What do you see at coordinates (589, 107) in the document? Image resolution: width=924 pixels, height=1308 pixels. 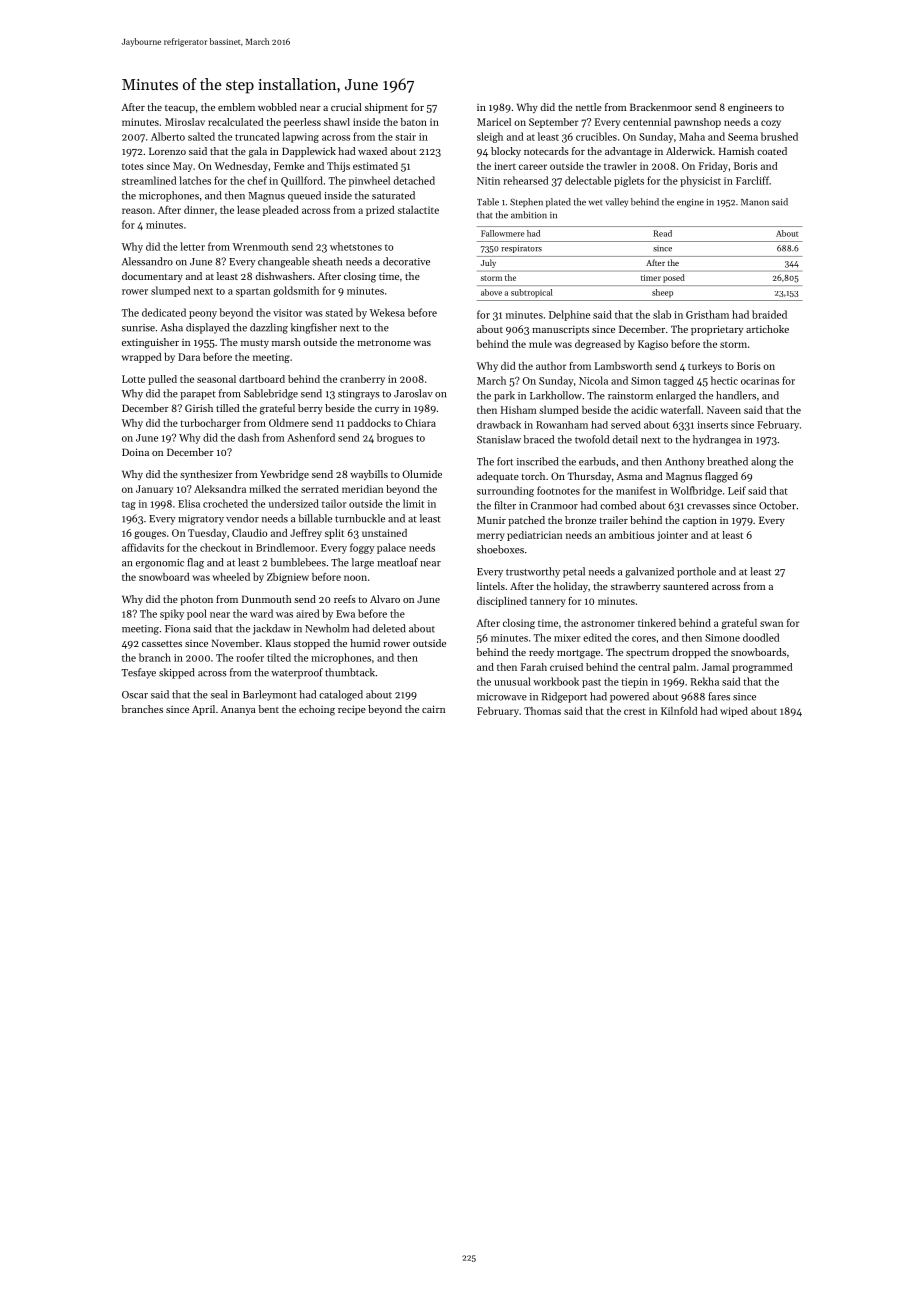 I see `nettle` at bounding box center [589, 107].
